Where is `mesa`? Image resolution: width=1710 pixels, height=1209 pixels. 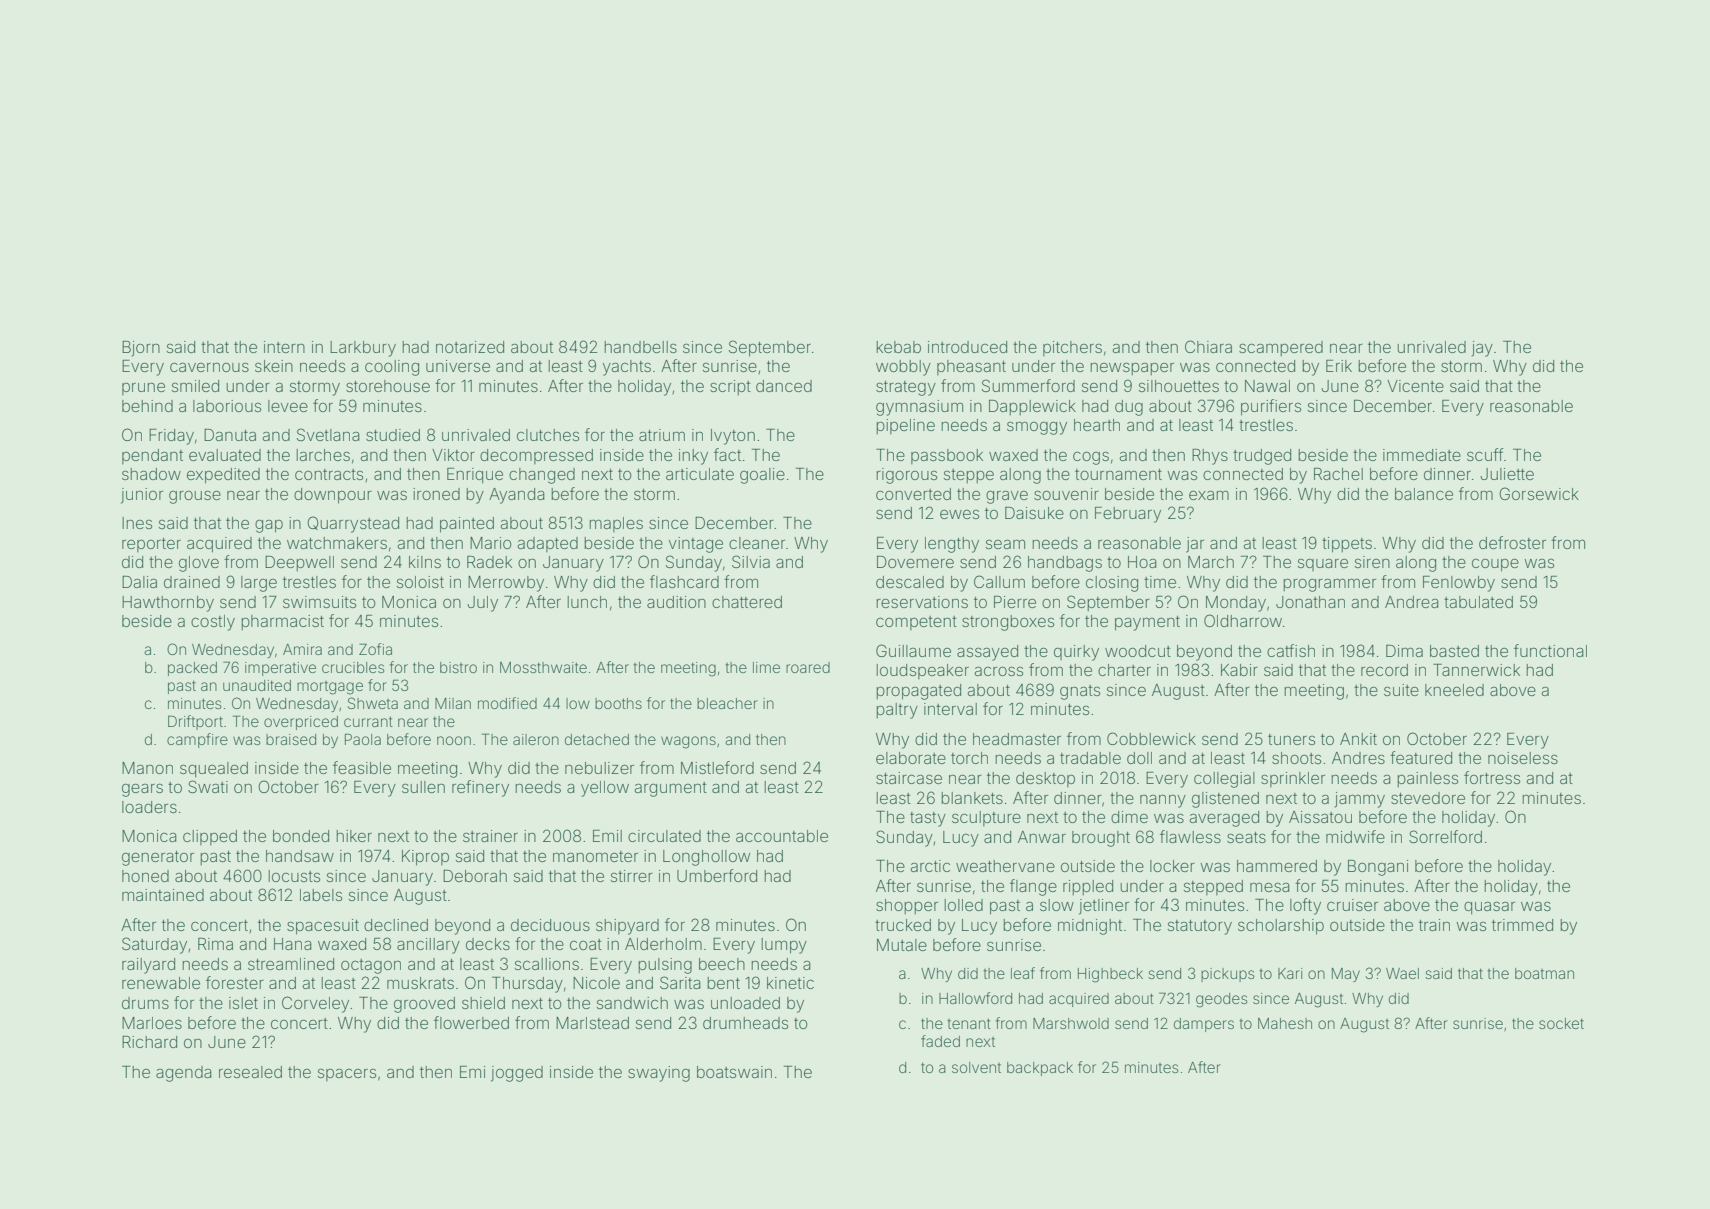 mesa is located at coordinates (1270, 887).
